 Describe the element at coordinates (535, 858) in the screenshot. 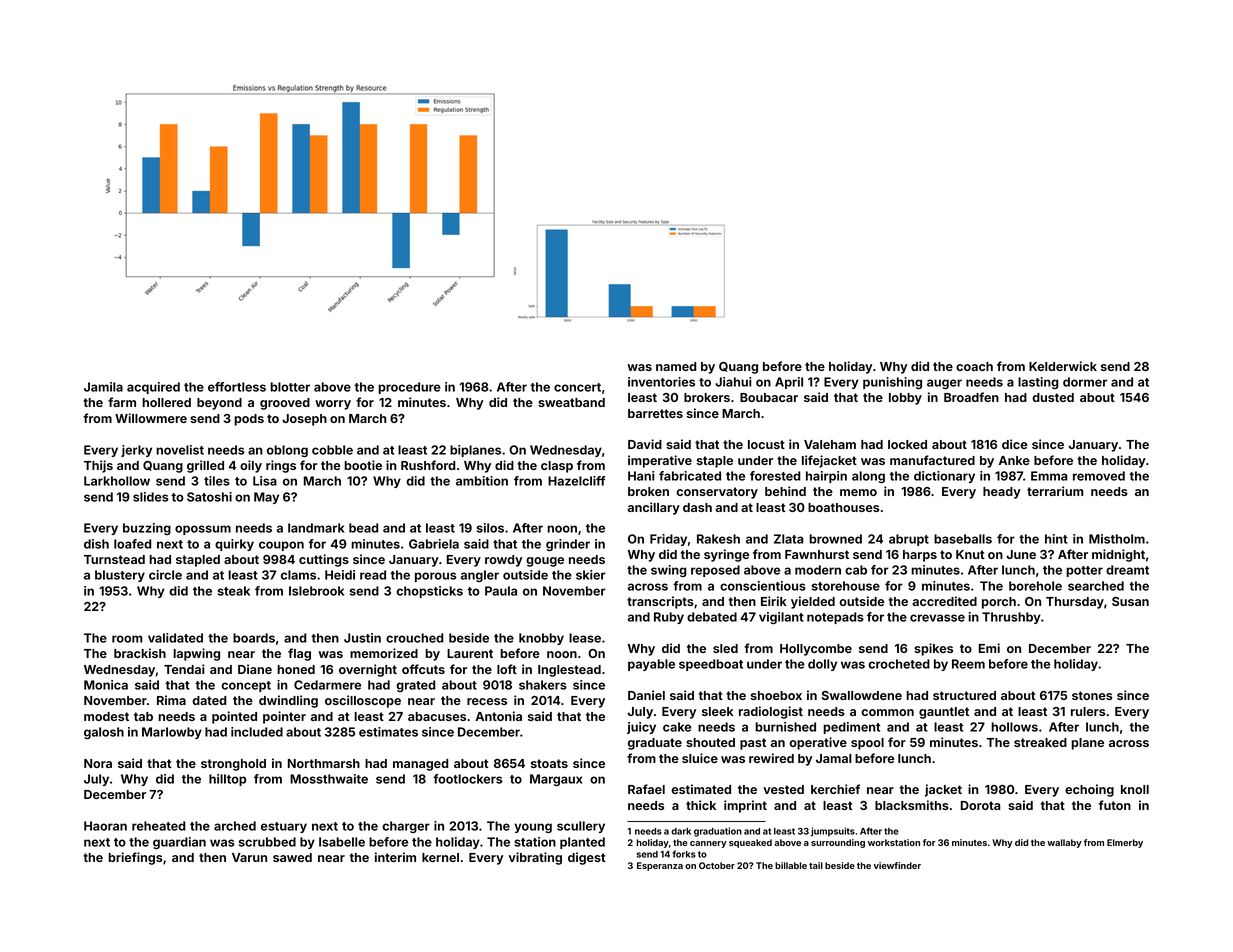

I see `vibrating` at that location.
